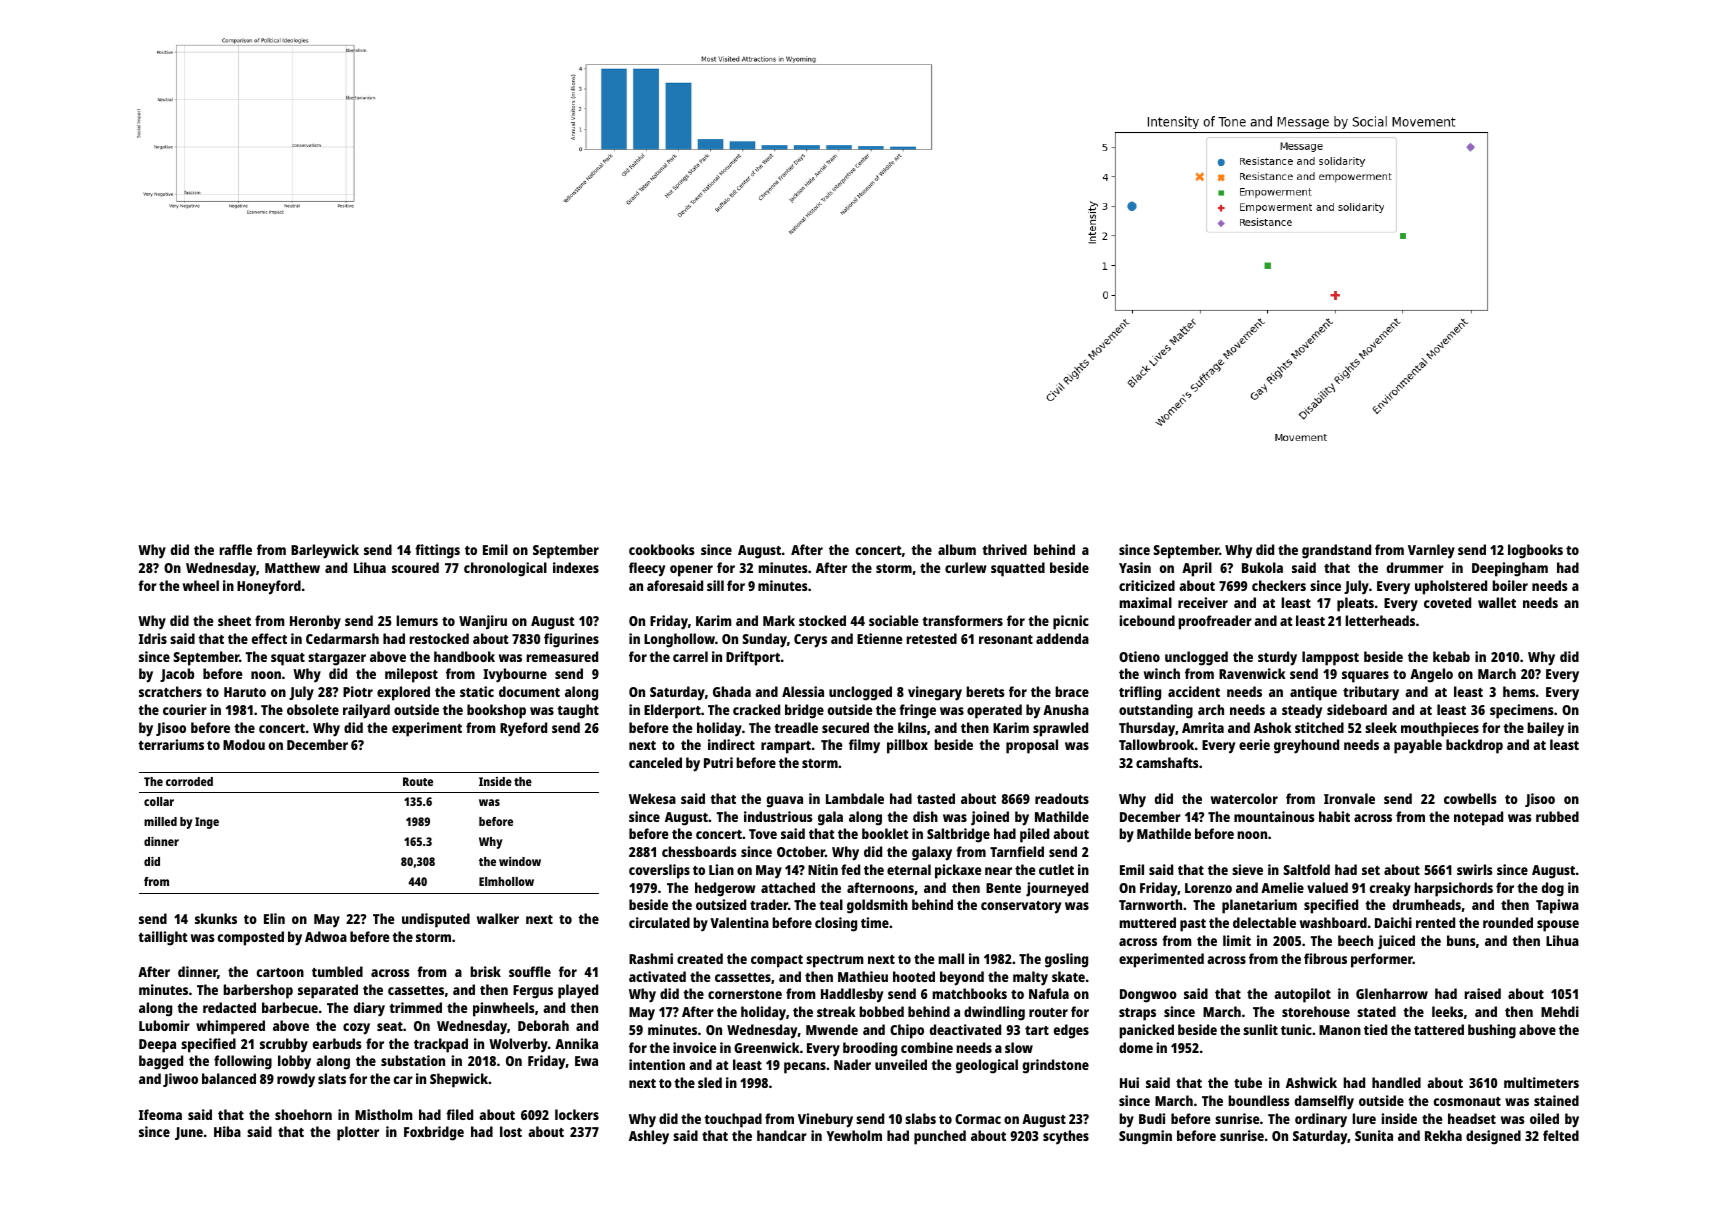 This screenshot has height=1215, width=1718. I want to click on conservatory, so click(1021, 907).
